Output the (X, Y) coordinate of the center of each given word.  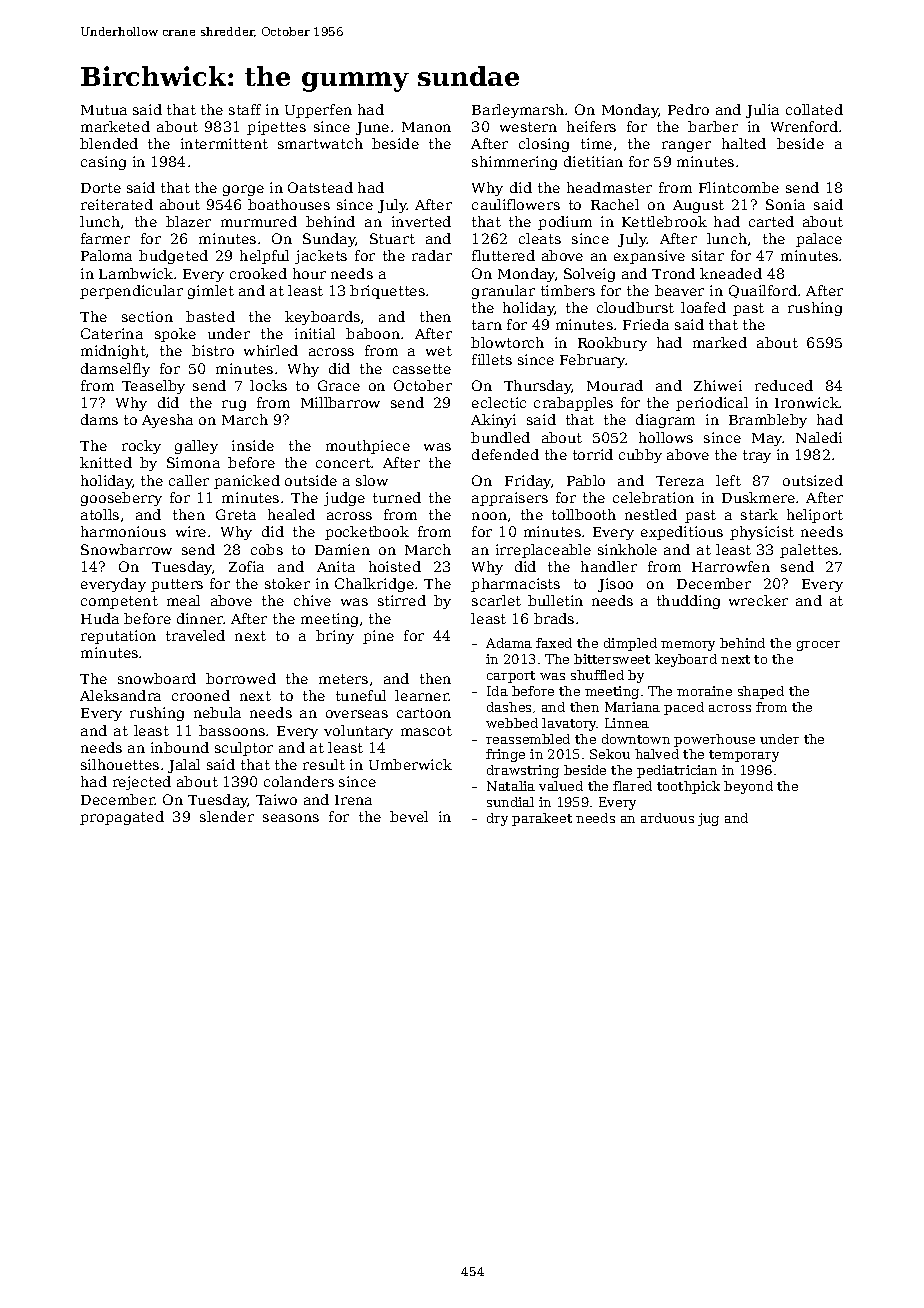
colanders (299, 781)
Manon (426, 127)
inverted (421, 221)
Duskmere (758, 497)
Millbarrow (340, 402)
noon (489, 516)
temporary (744, 756)
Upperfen (318, 111)
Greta (236, 514)
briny (335, 637)
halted (744, 143)
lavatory (569, 724)
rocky (141, 447)
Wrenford (804, 126)
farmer (105, 238)
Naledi (819, 437)
